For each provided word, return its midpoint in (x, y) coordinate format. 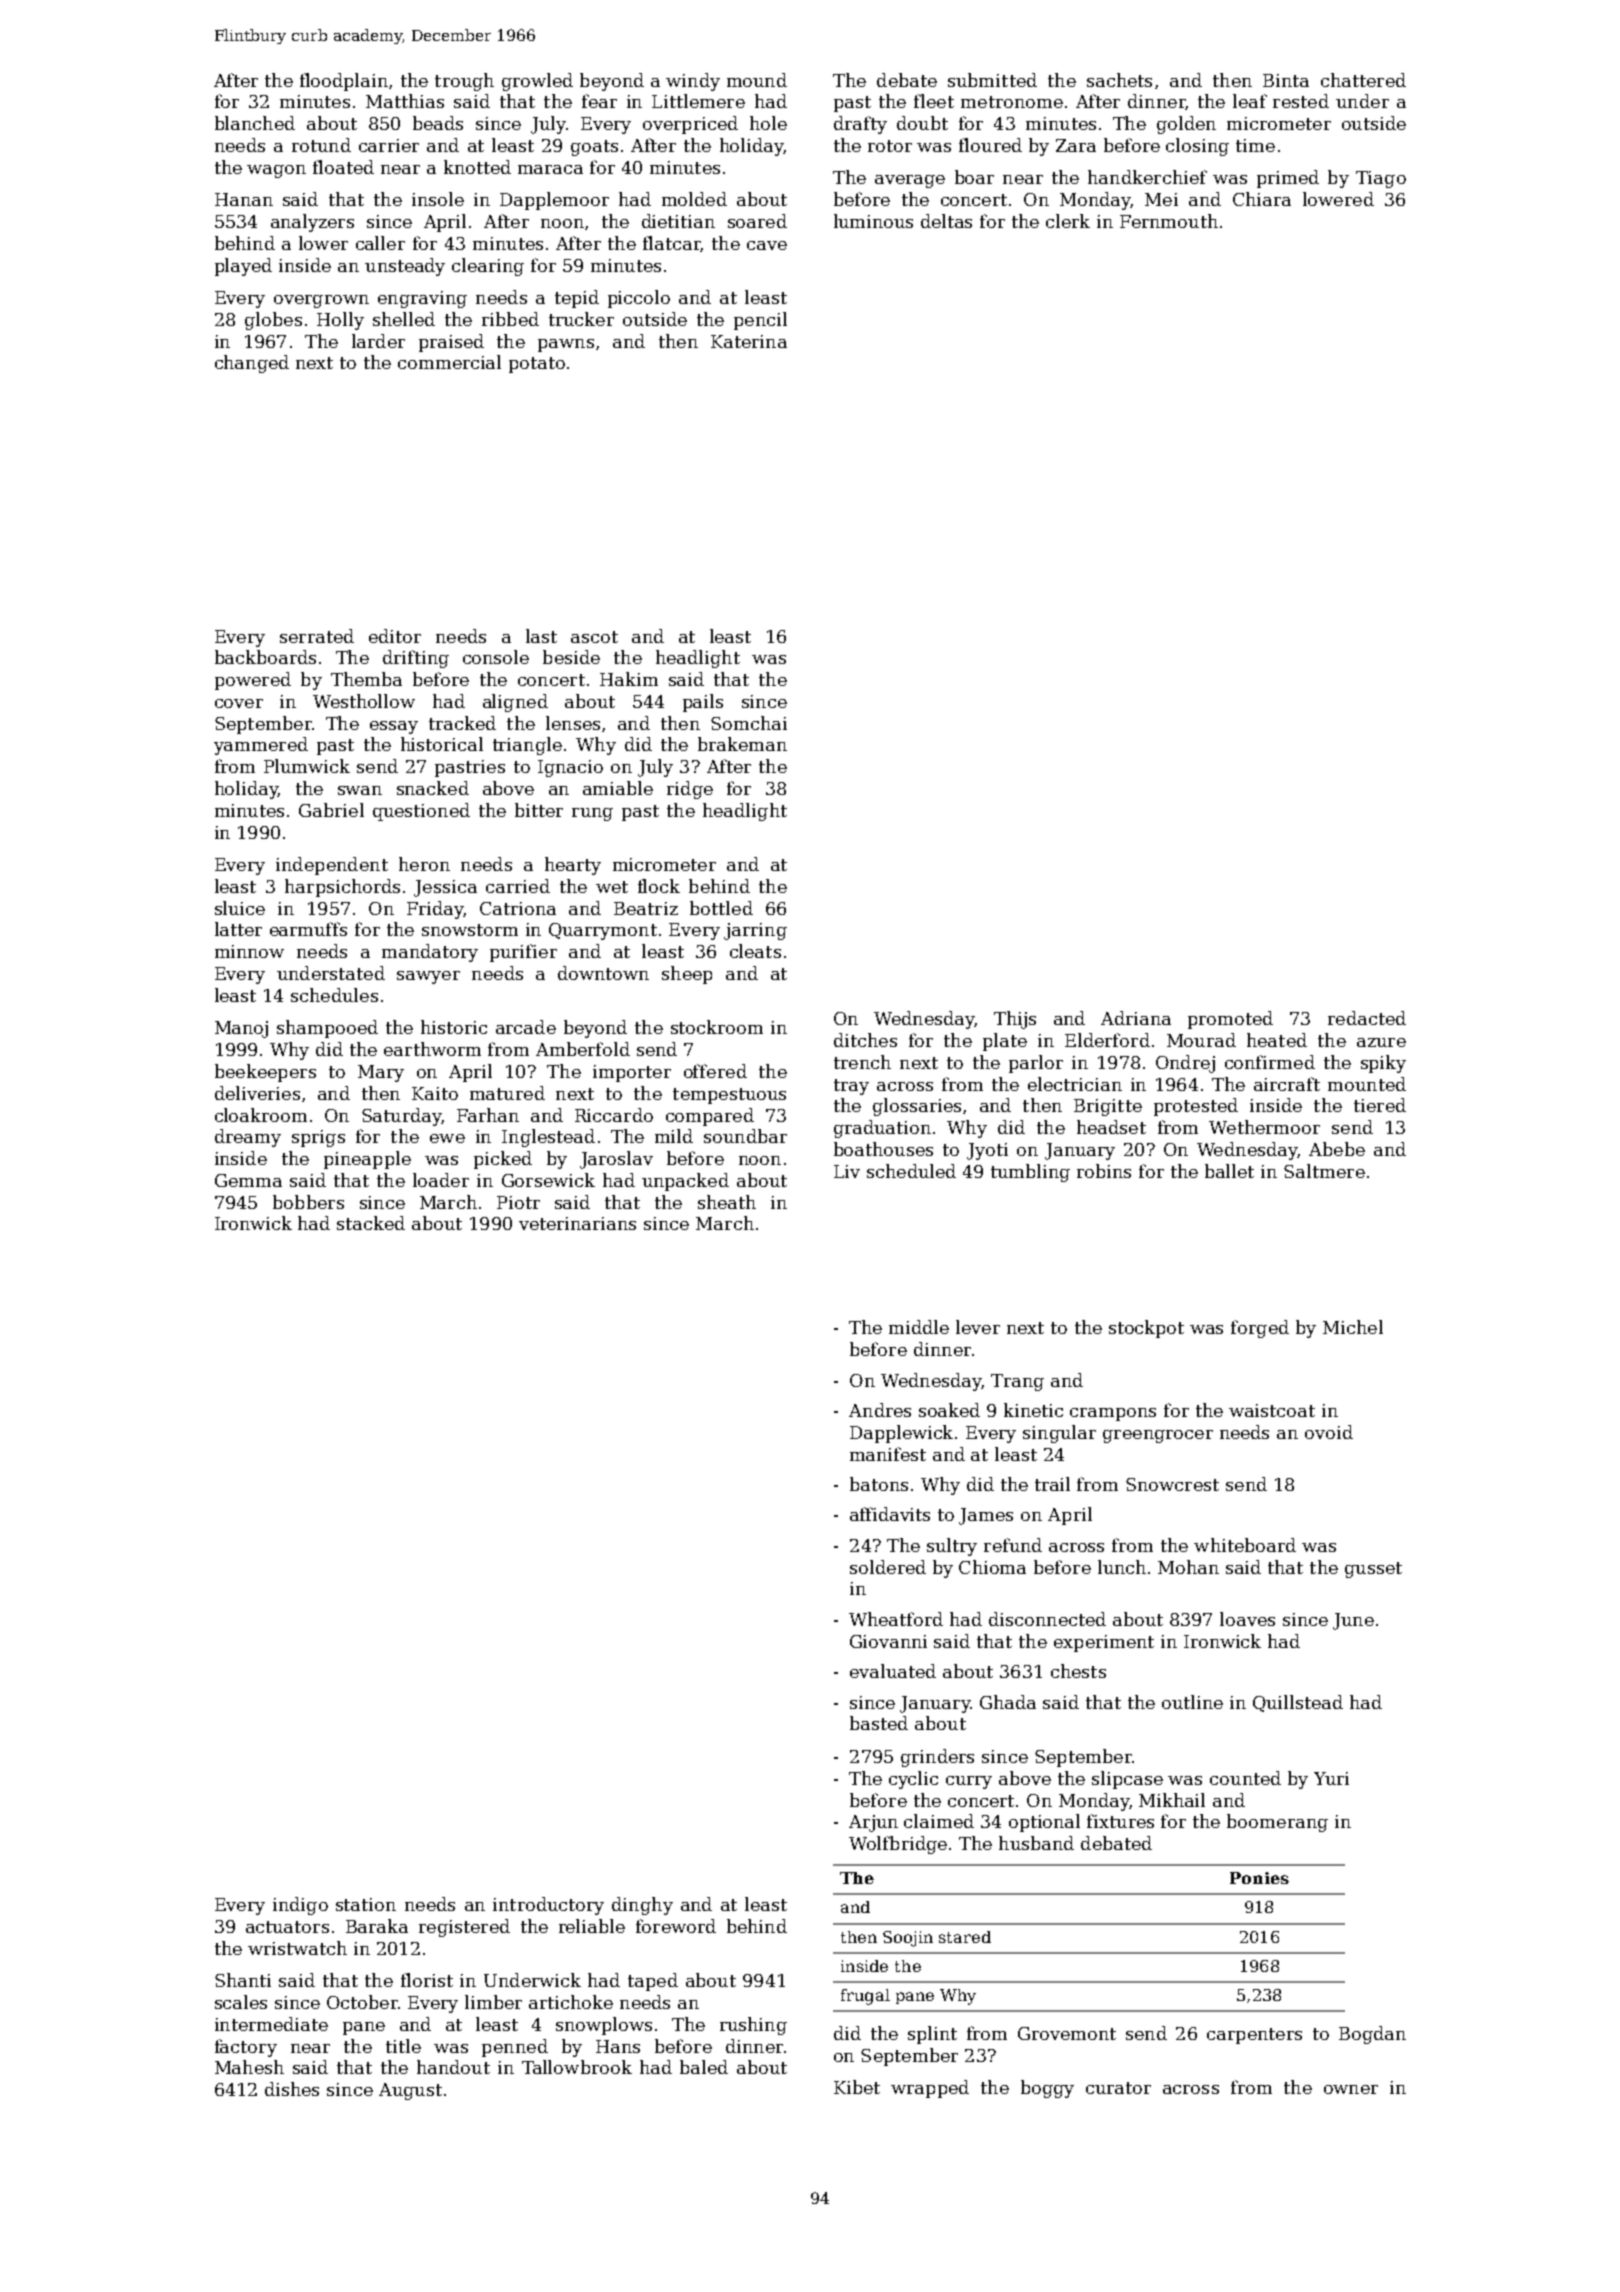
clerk (1068, 221)
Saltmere (1324, 1171)
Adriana (1136, 1018)
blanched (255, 123)
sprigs (318, 1138)
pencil (760, 321)
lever (978, 1327)
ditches (865, 1040)
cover (239, 703)
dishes (292, 2089)
